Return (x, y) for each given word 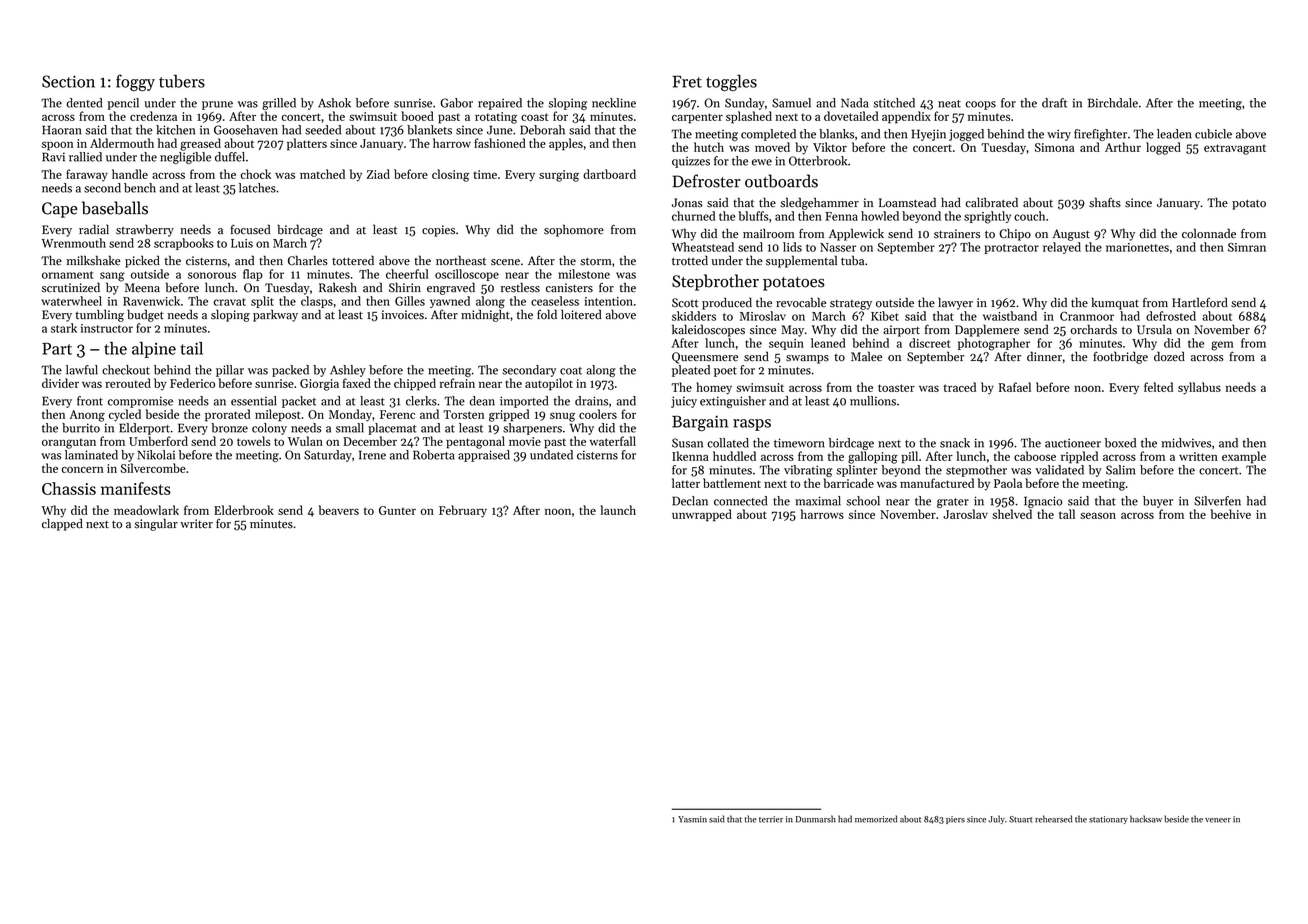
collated (728, 443)
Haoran (61, 130)
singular (156, 524)
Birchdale (1113, 103)
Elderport (144, 429)
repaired (500, 104)
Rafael (1015, 387)
